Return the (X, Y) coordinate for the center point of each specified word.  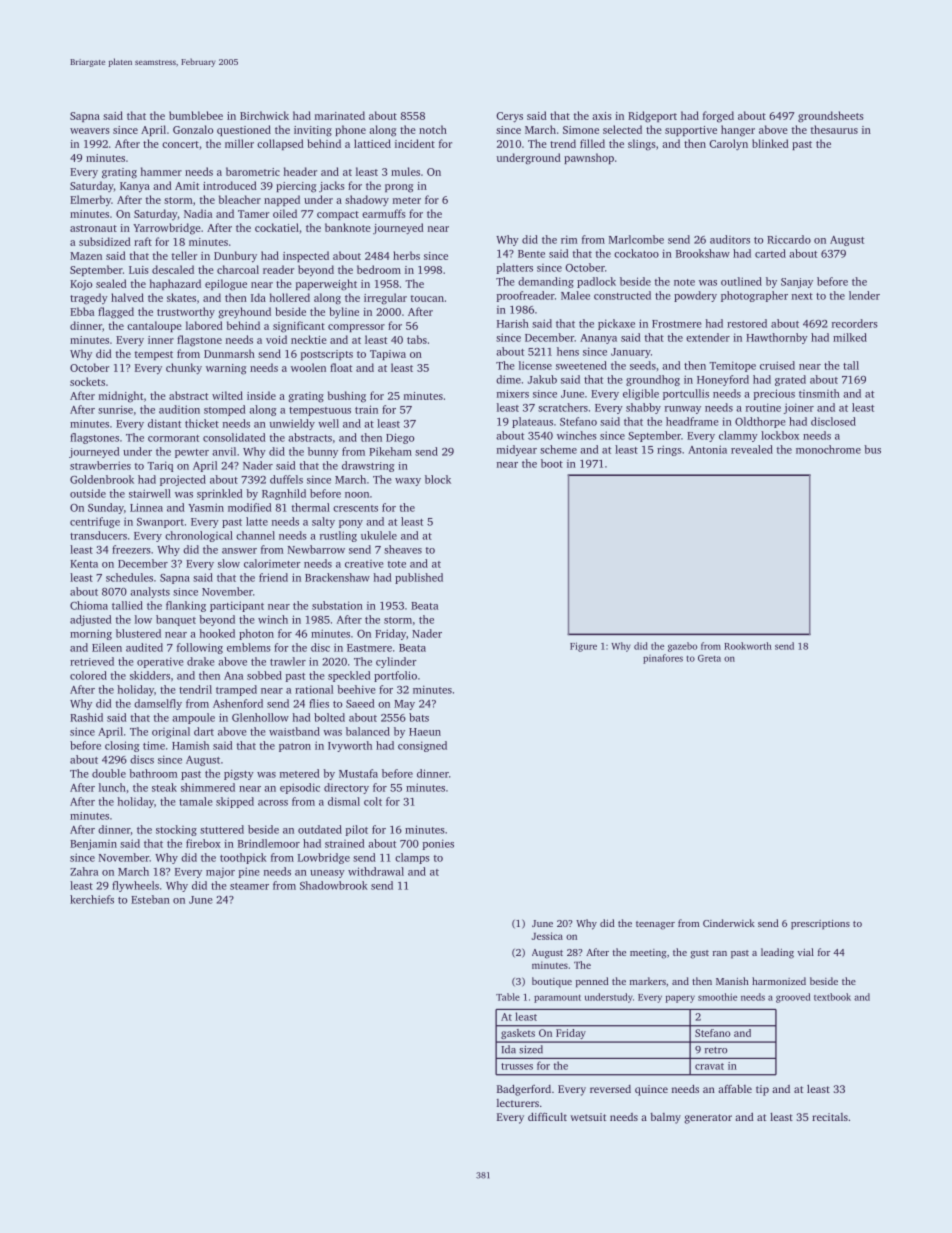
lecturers (518, 1103)
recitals (830, 1117)
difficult (547, 1116)
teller (184, 255)
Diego (400, 438)
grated (790, 380)
